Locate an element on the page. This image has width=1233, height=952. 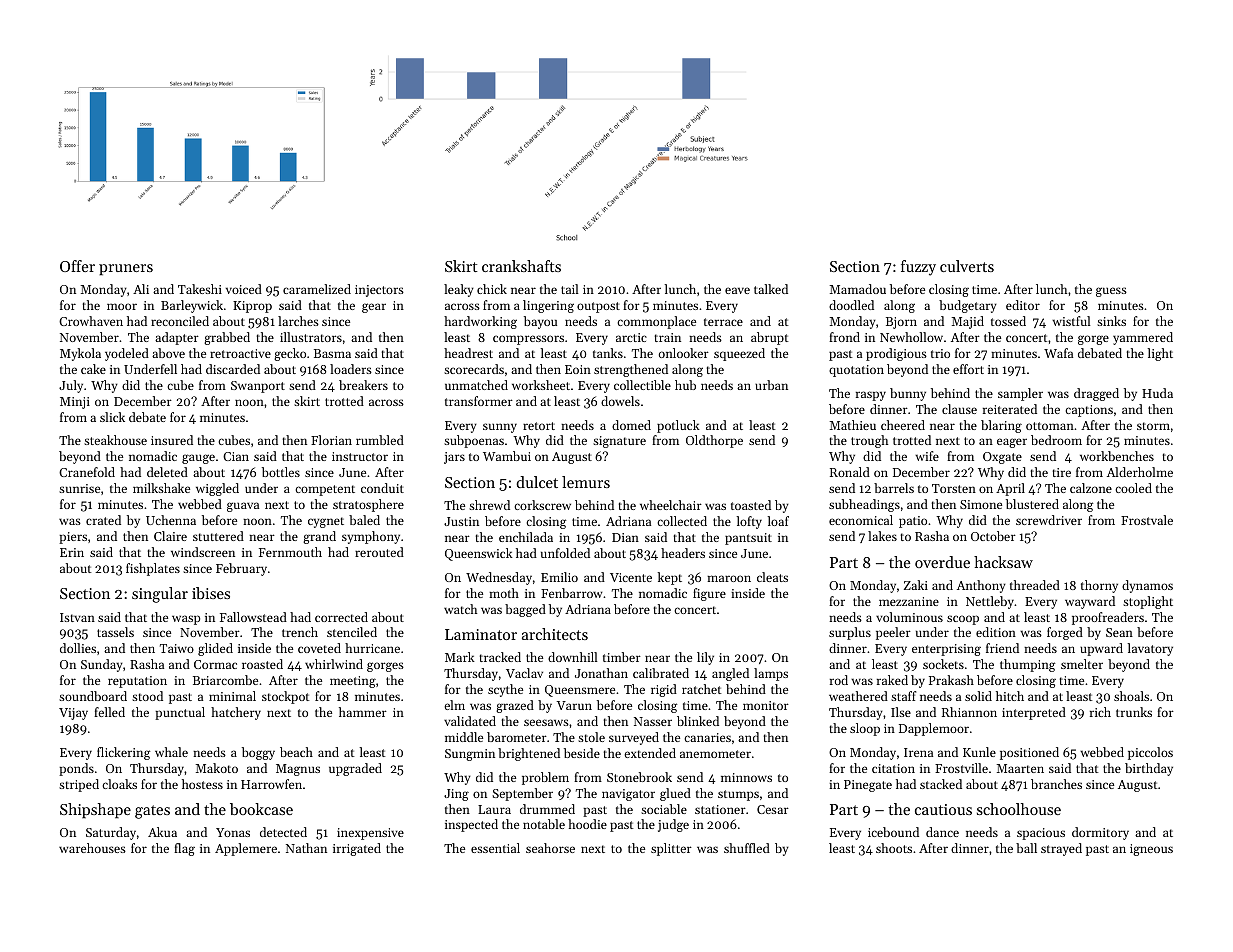
peeler is located at coordinates (893, 633).
